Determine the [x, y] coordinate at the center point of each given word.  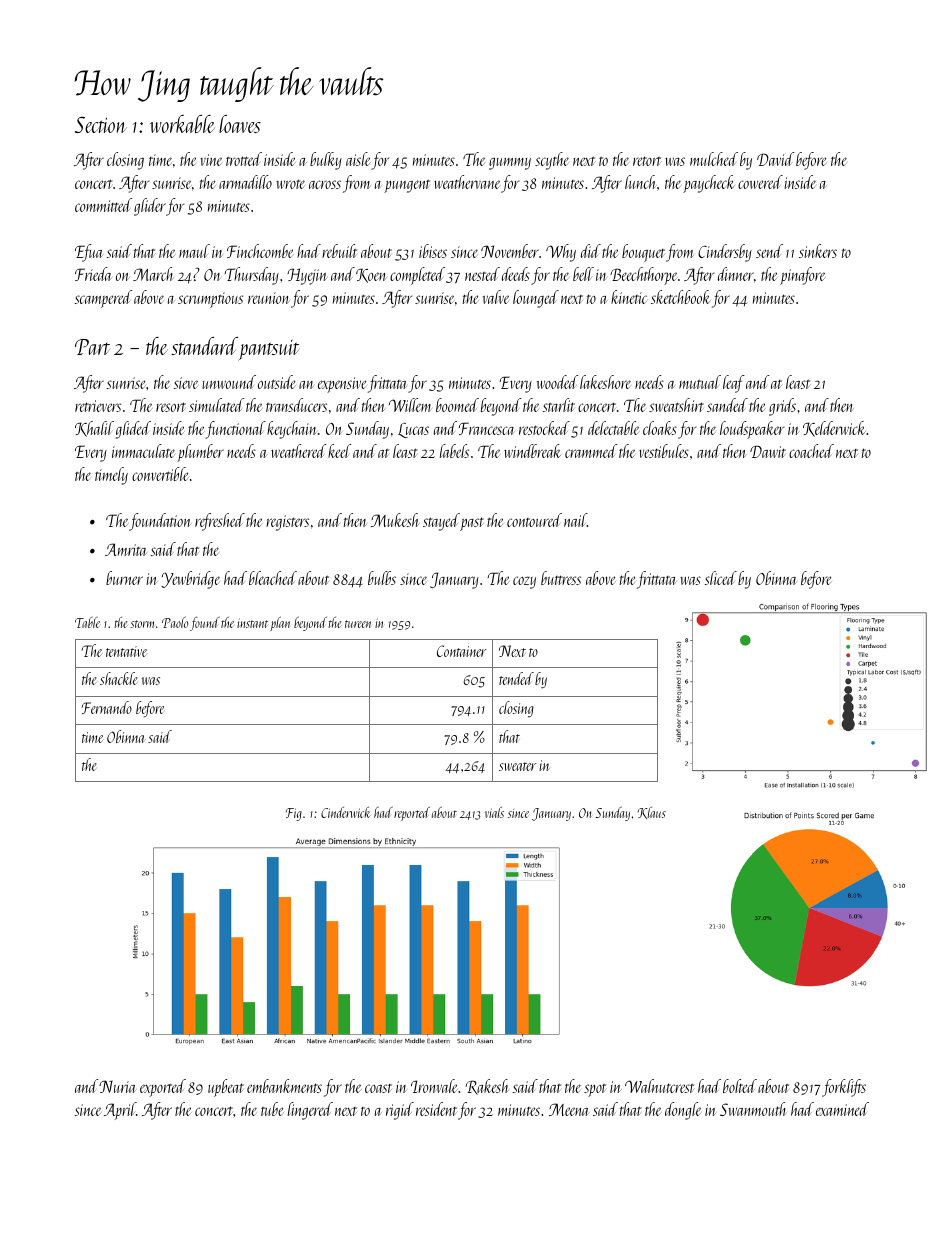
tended [516, 678]
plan [280, 624]
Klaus [652, 813]
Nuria [117, 1086]
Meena [569, 1109]
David [775, 159]
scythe [552, 161]
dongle [683, 1111]
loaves [240, 124]
